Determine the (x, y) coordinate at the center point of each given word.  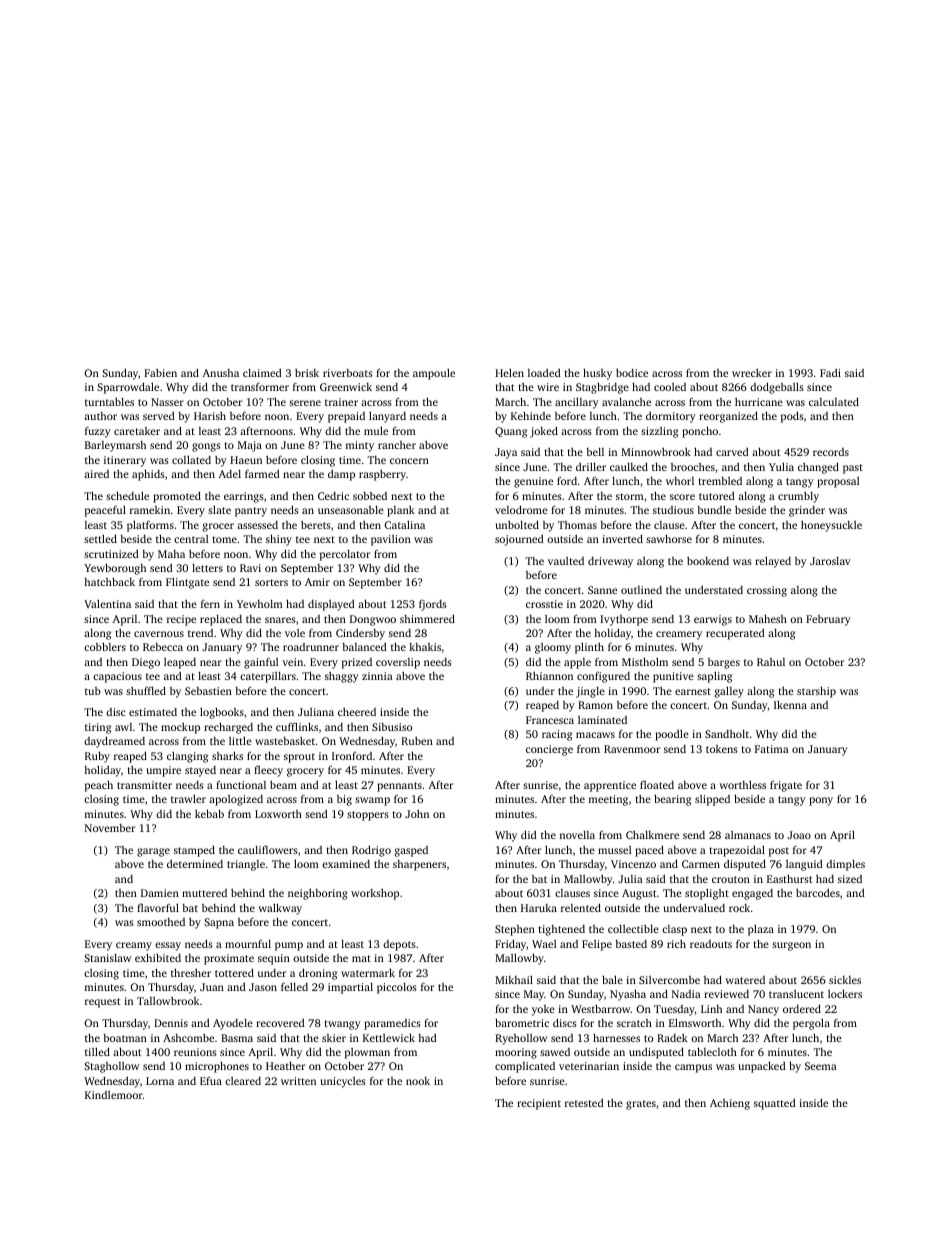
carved (732, 451)
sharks (227, 755)
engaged (752, 894)
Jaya (506, 453)
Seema (821, 1066)
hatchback (109, 581)
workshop (375, 894)
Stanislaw (107, 958)
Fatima (772, 749)
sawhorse (669, 538)
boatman (125, 1038)
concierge (549, 750)
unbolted (517, 524)
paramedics (392, 1024)
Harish (210, 416)
